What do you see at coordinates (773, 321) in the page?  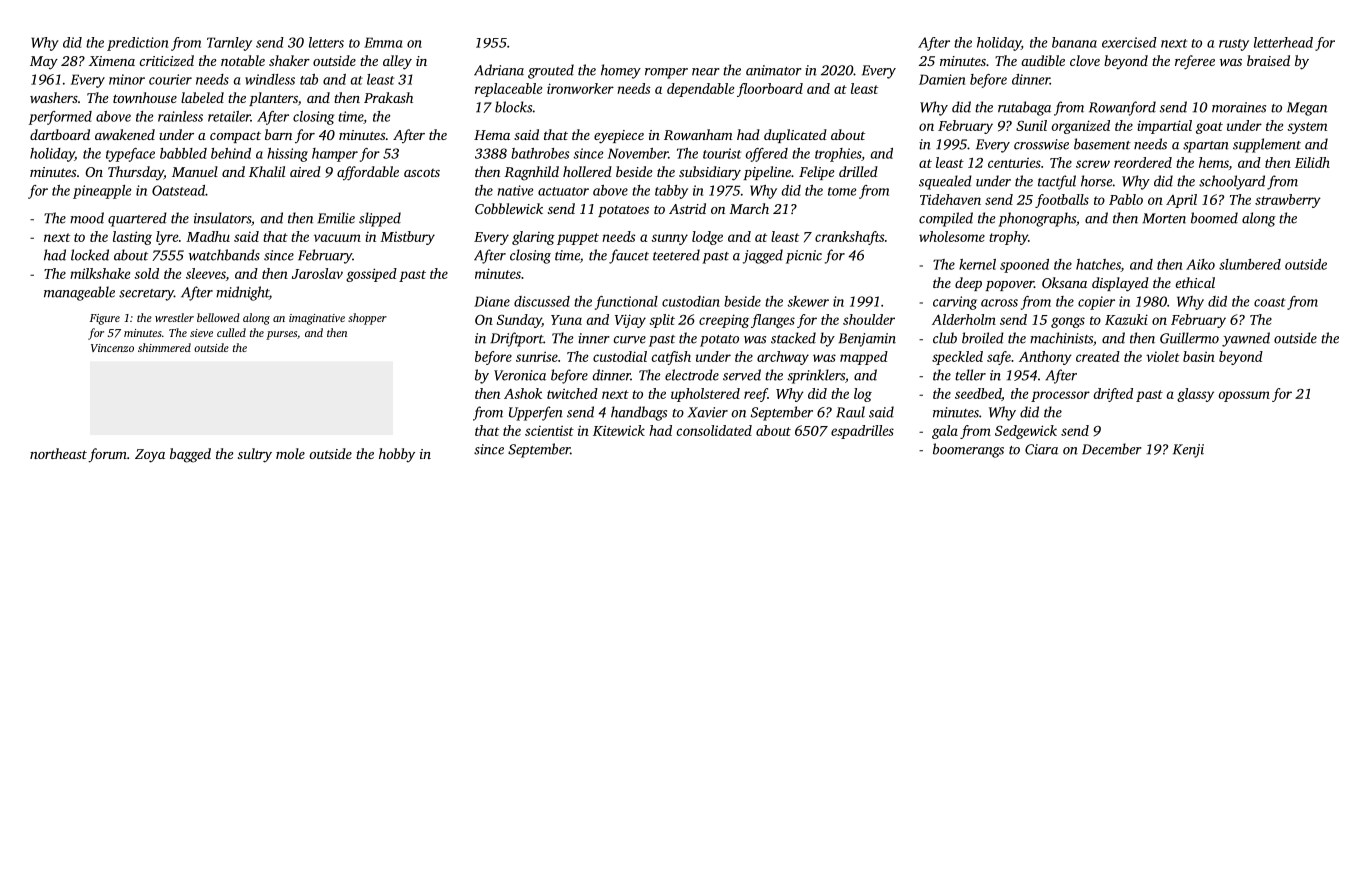 I see `flanges` at bounding box center [773, 321].
